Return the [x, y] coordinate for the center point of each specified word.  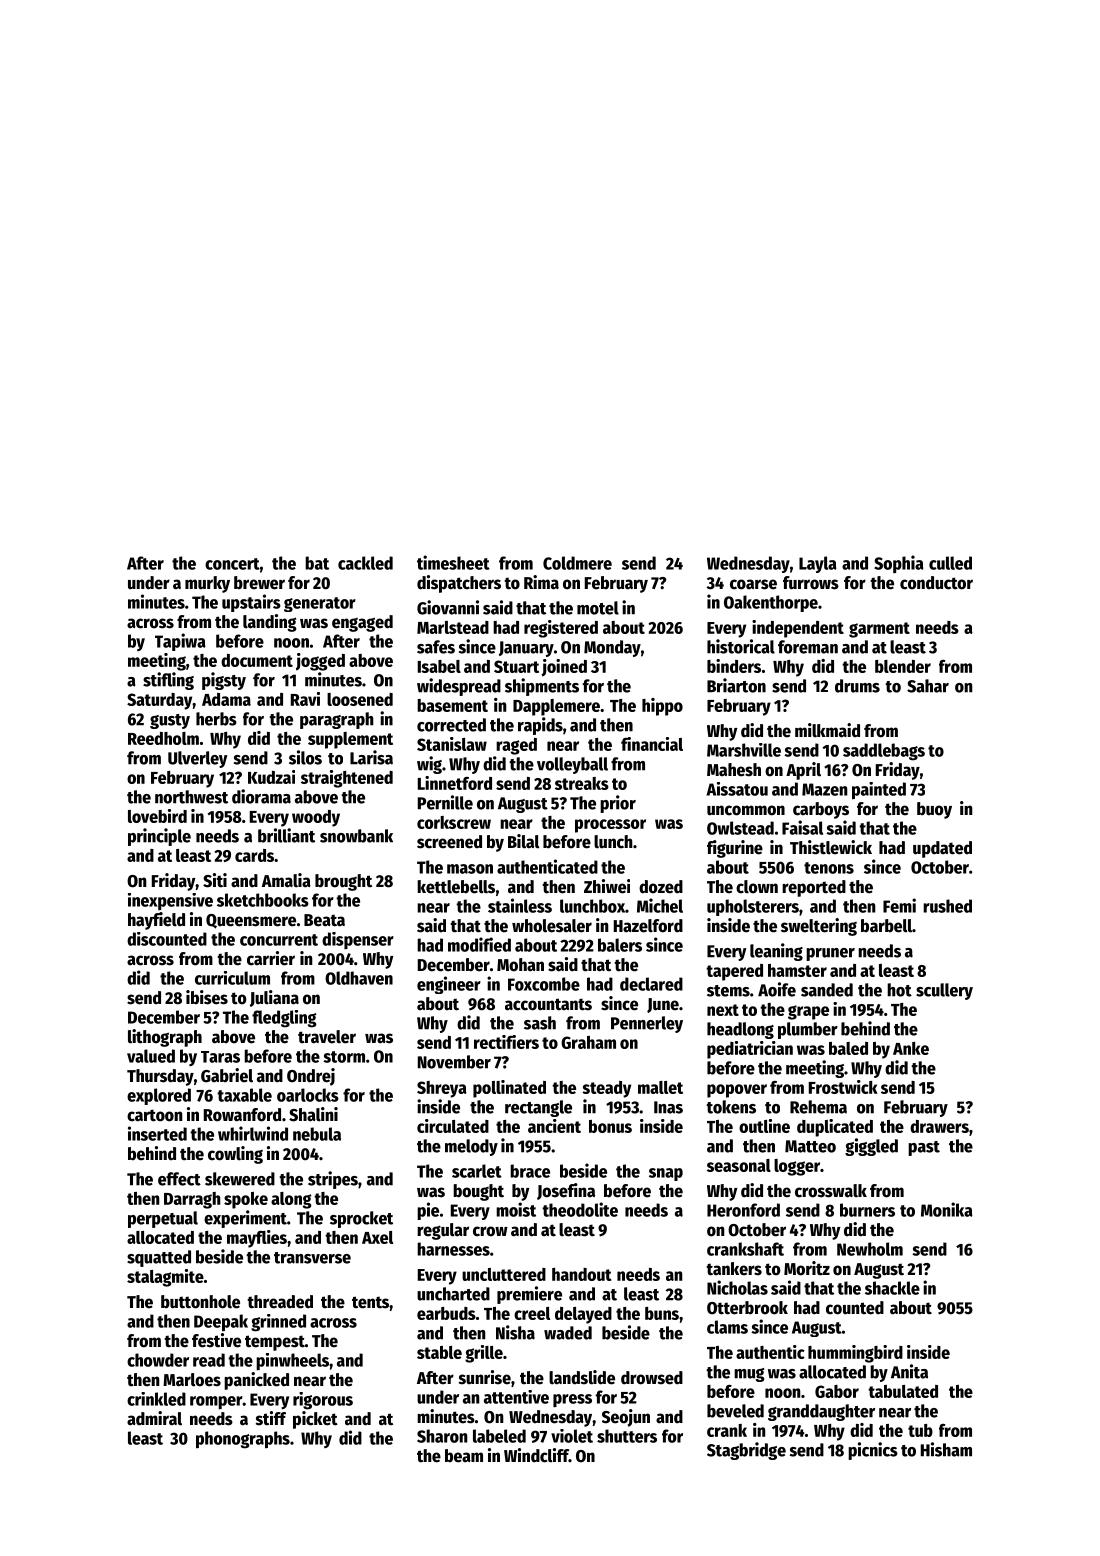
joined [564, 668]
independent [798, 629]
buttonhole [200, 1302]
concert [232, 564]
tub [920, 1430]
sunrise [485, 1377]
